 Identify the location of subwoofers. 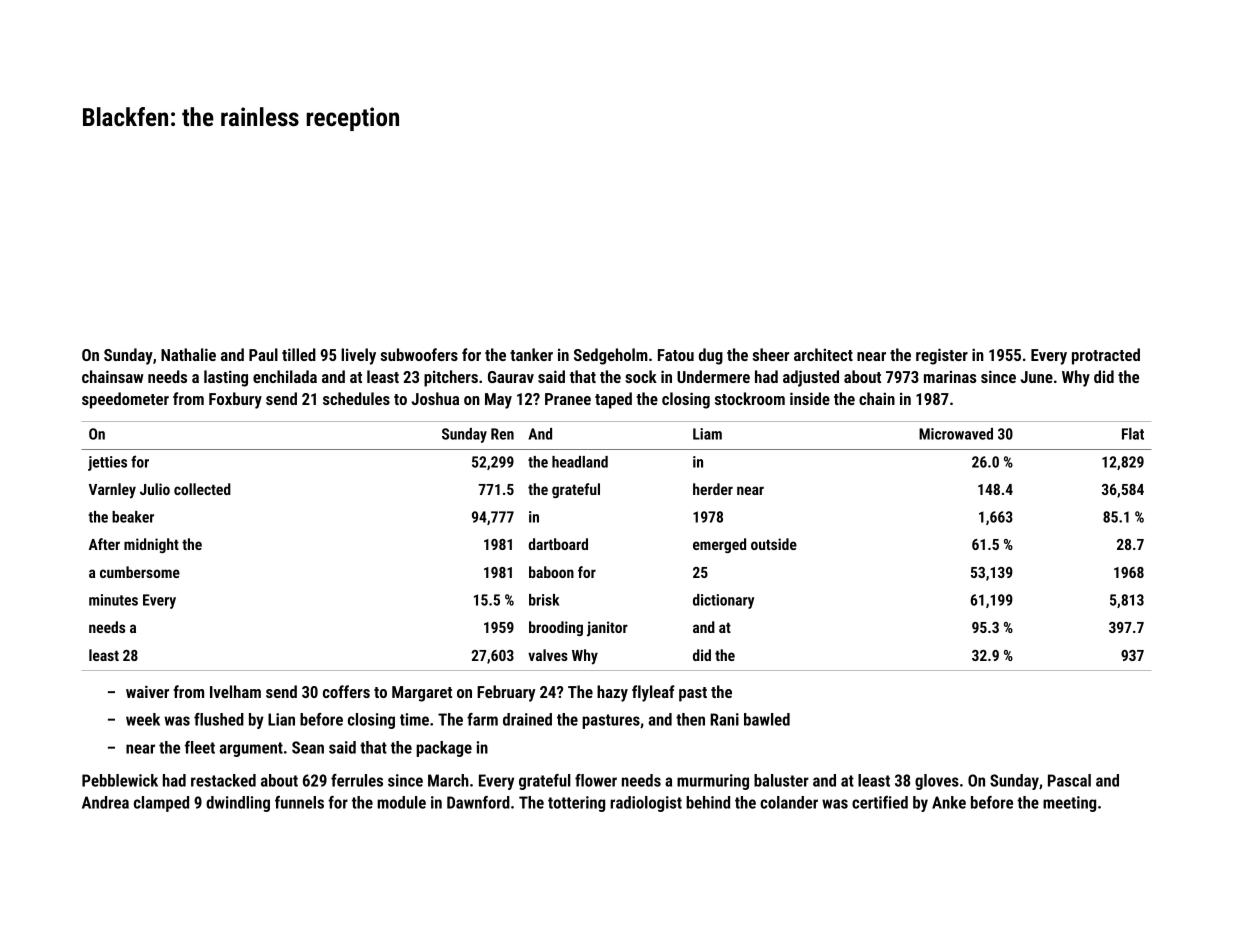
(419, 354).
